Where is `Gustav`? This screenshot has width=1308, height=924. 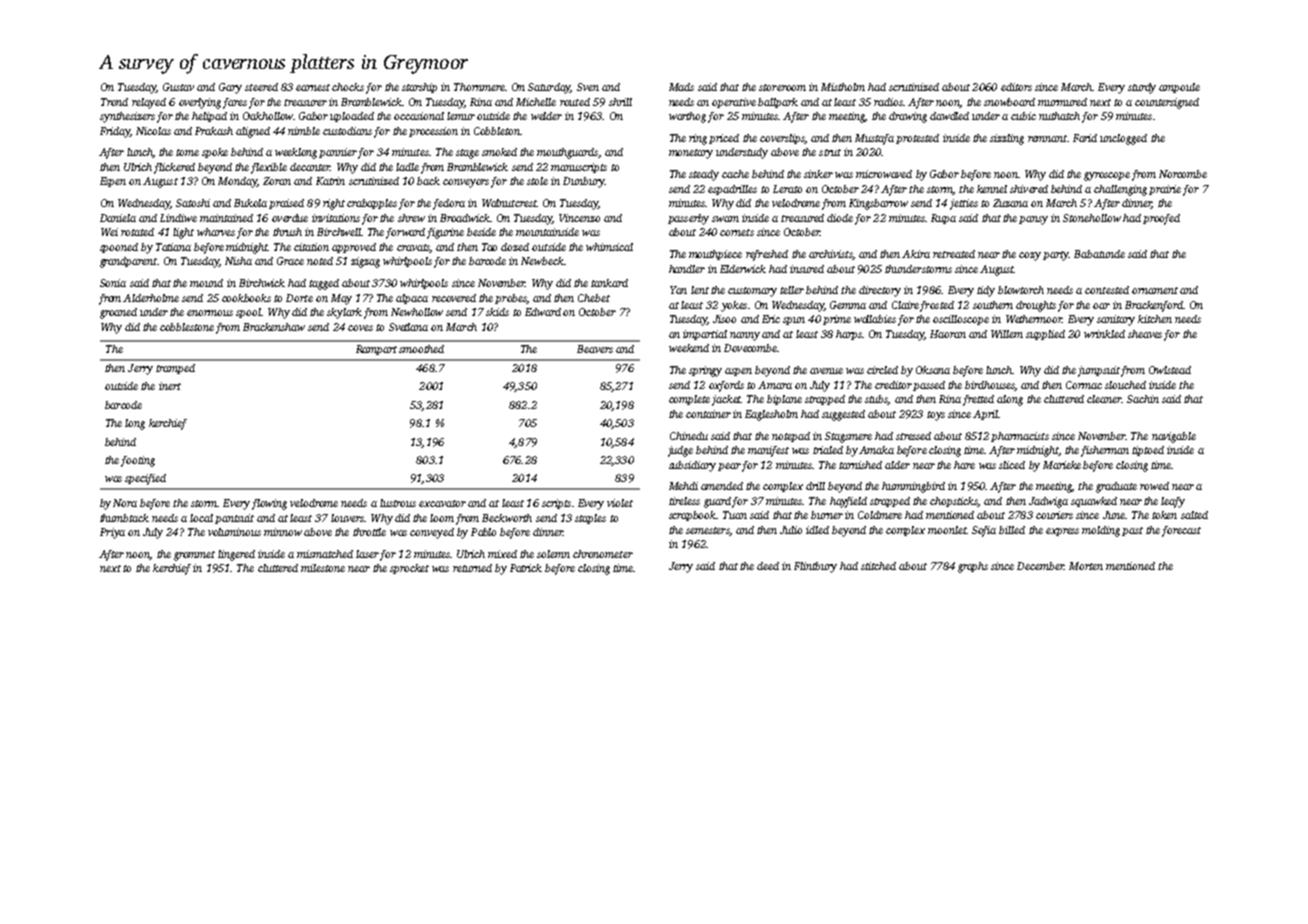 Gustav is located at coordinates (178, 87).
